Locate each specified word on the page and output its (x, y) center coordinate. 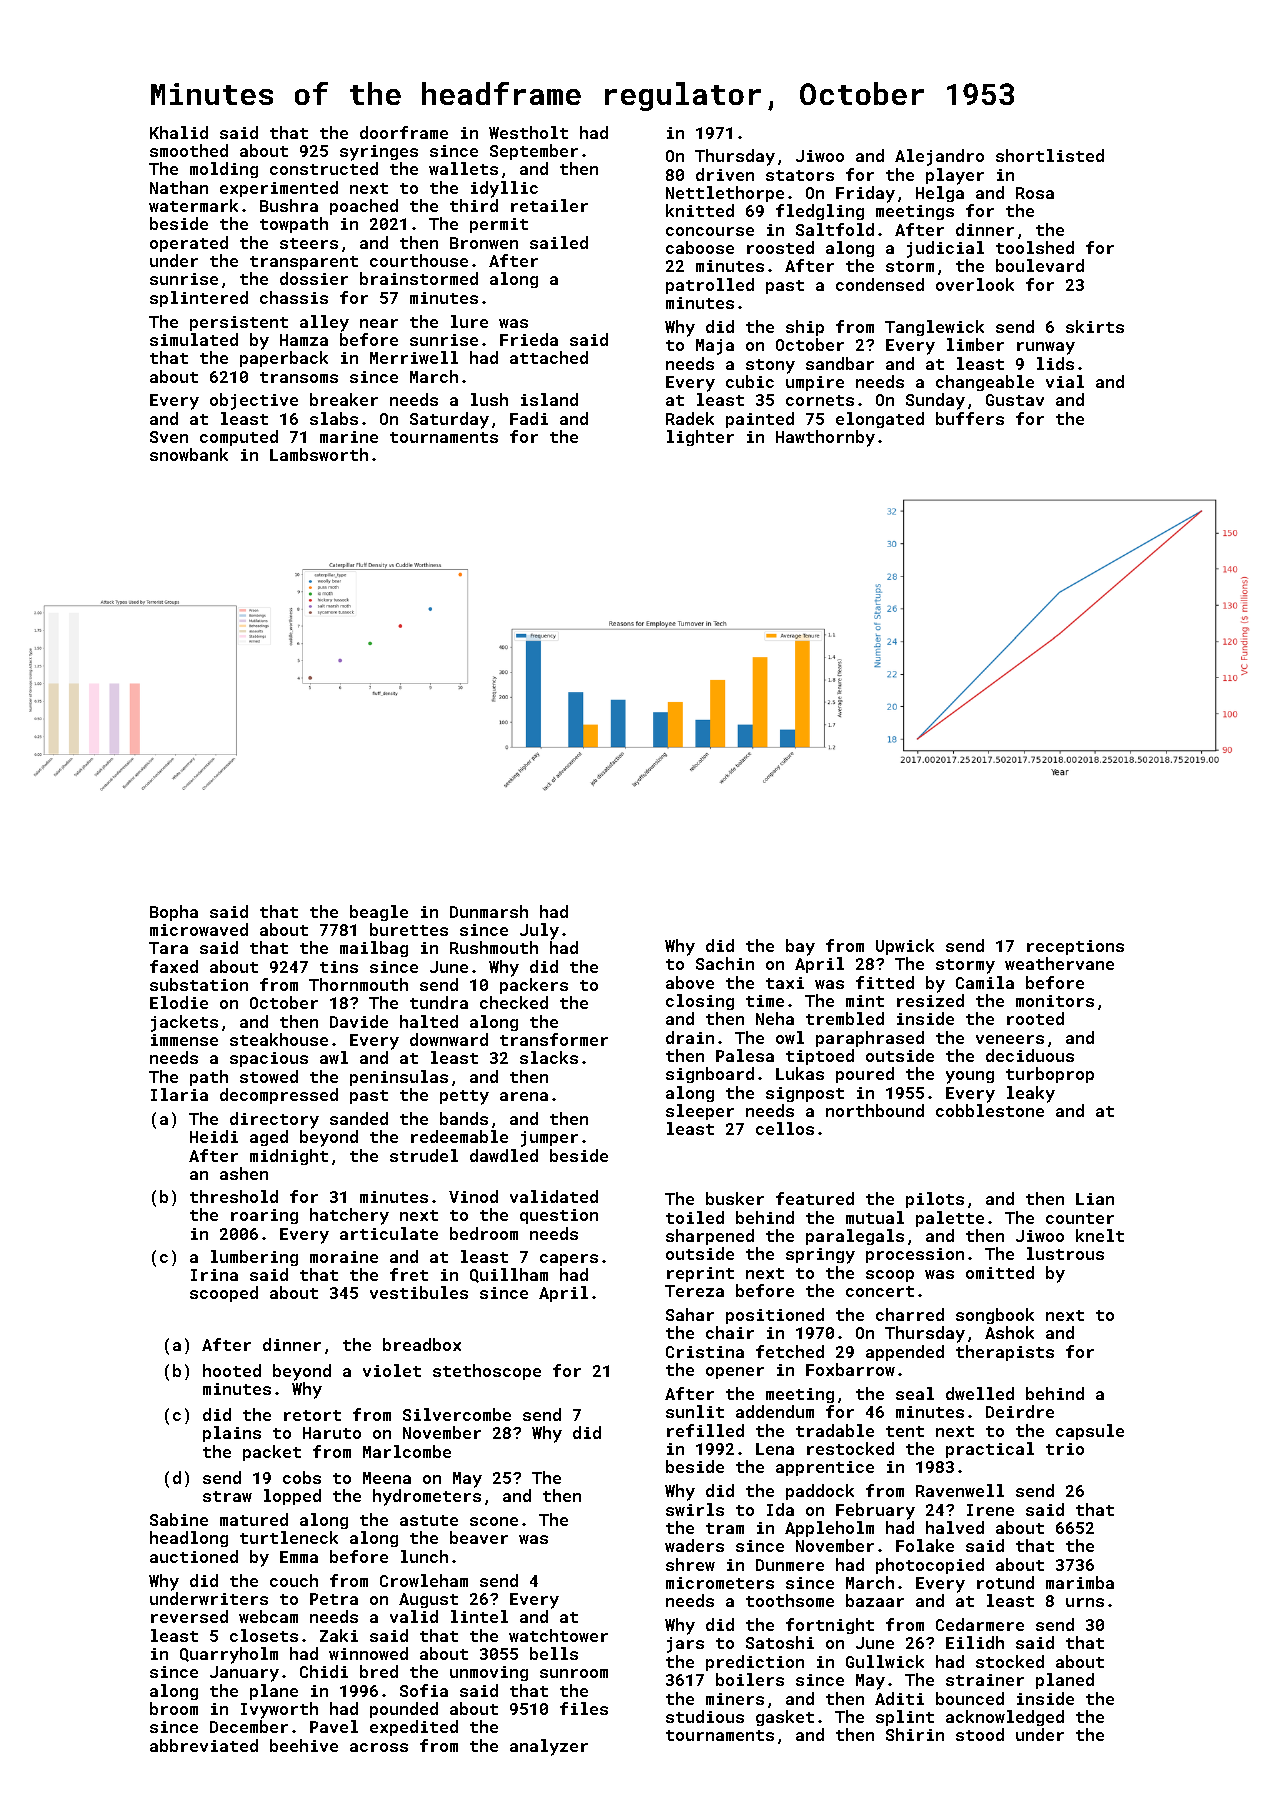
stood (980, 1734)
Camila (985, 982)
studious (705, 1716)
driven (725, 174)
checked (514, 1002)
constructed (324, 168)
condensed (880, 284)
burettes (409, 929)
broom (174, 1708)
